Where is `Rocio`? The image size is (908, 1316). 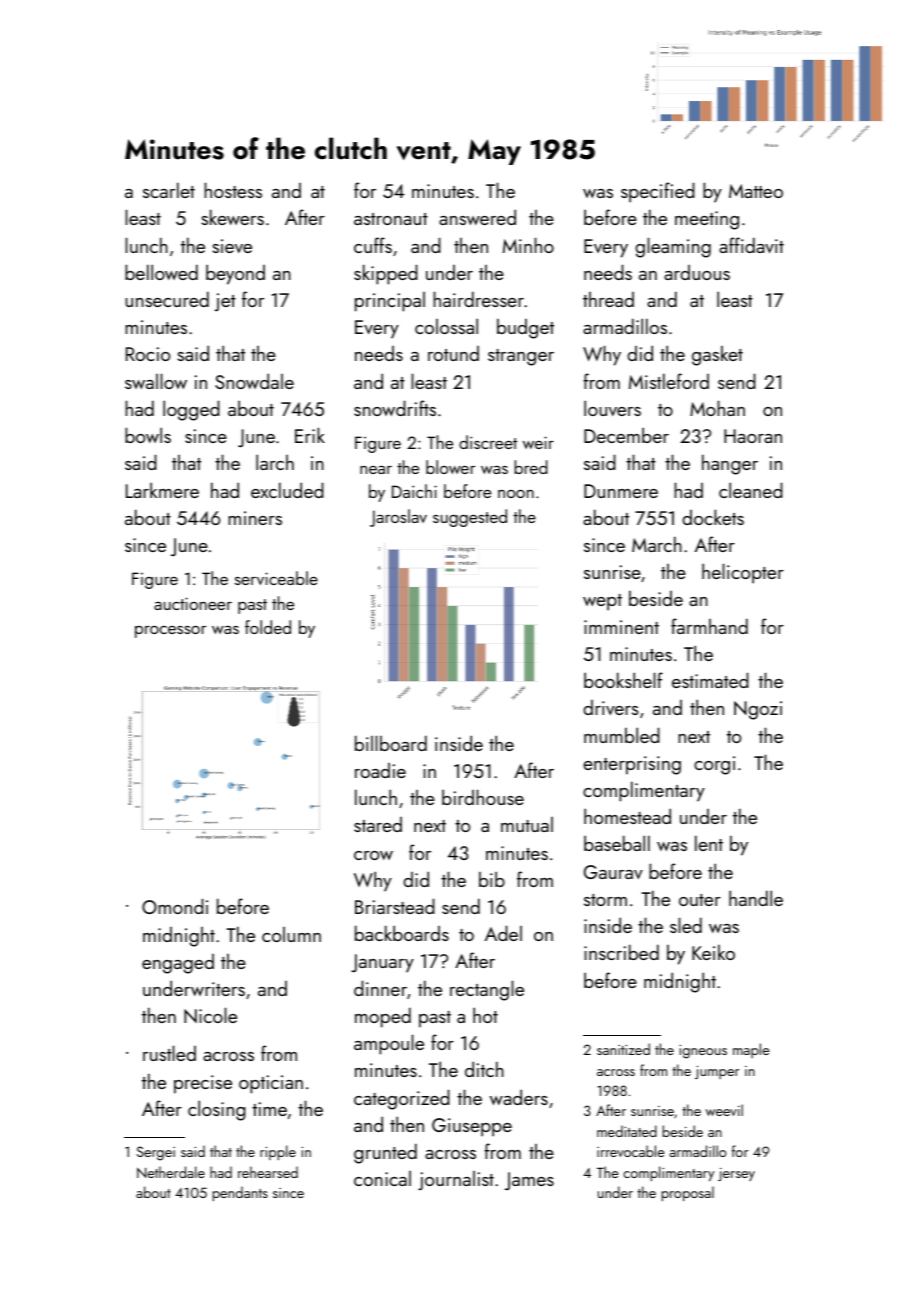 Rocio is located at coordinates (148, 354).
